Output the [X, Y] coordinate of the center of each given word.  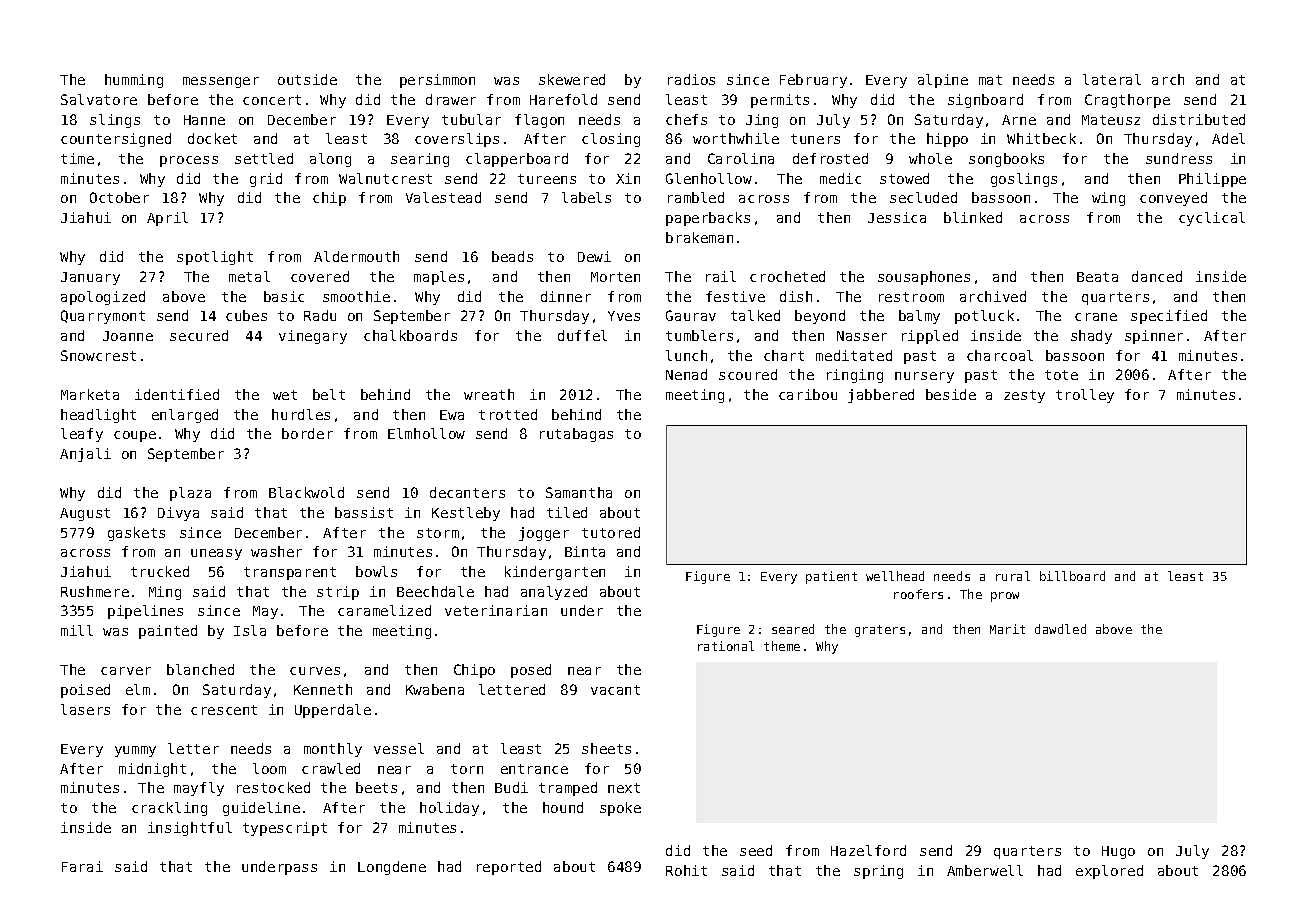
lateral [1112, 79]
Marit [1007, 629]
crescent [224, 710]
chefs [686, 119]
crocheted [787, 276]
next [624, 788]
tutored [611, 532]
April [167, 219]
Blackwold [306, 492]
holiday [449, 809]
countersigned [116, 140]
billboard [1072, 576]
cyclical [1212, 219]
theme [782, 646]
